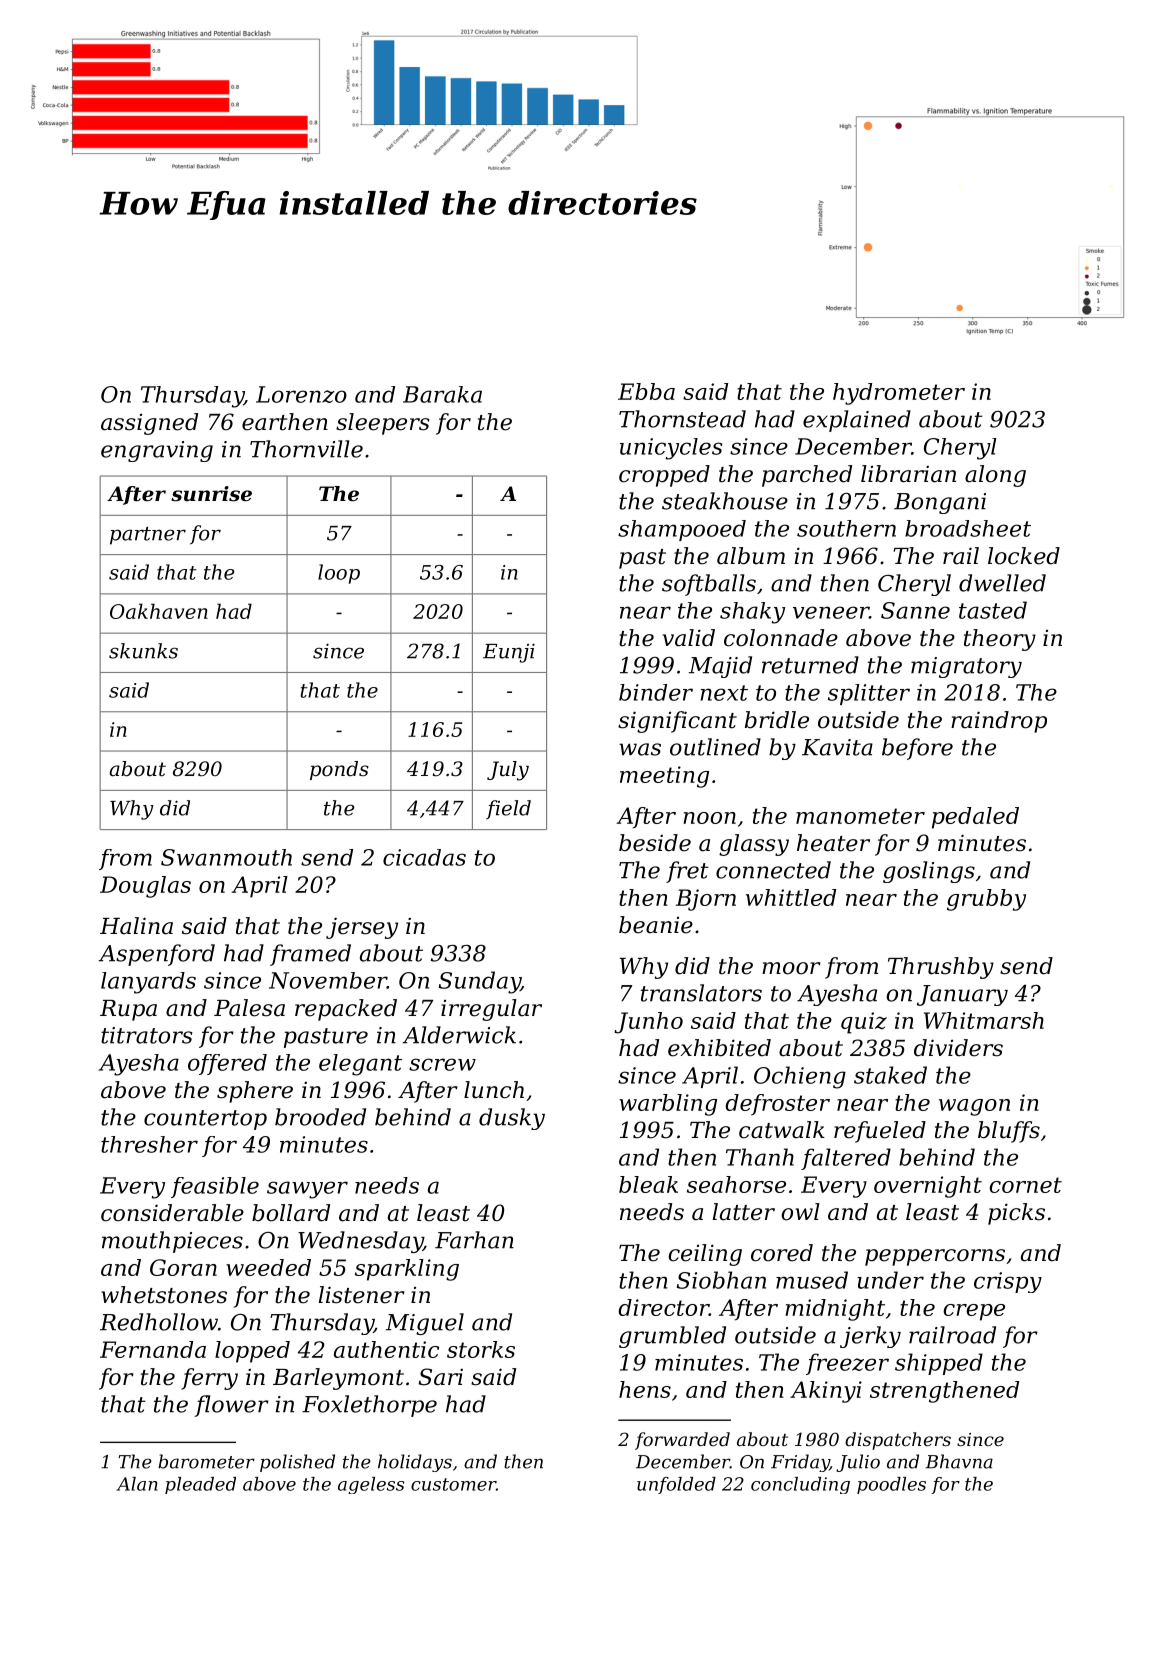  Describe the element at coordinates (148, 536) in the document. I see `partner` at that location.
